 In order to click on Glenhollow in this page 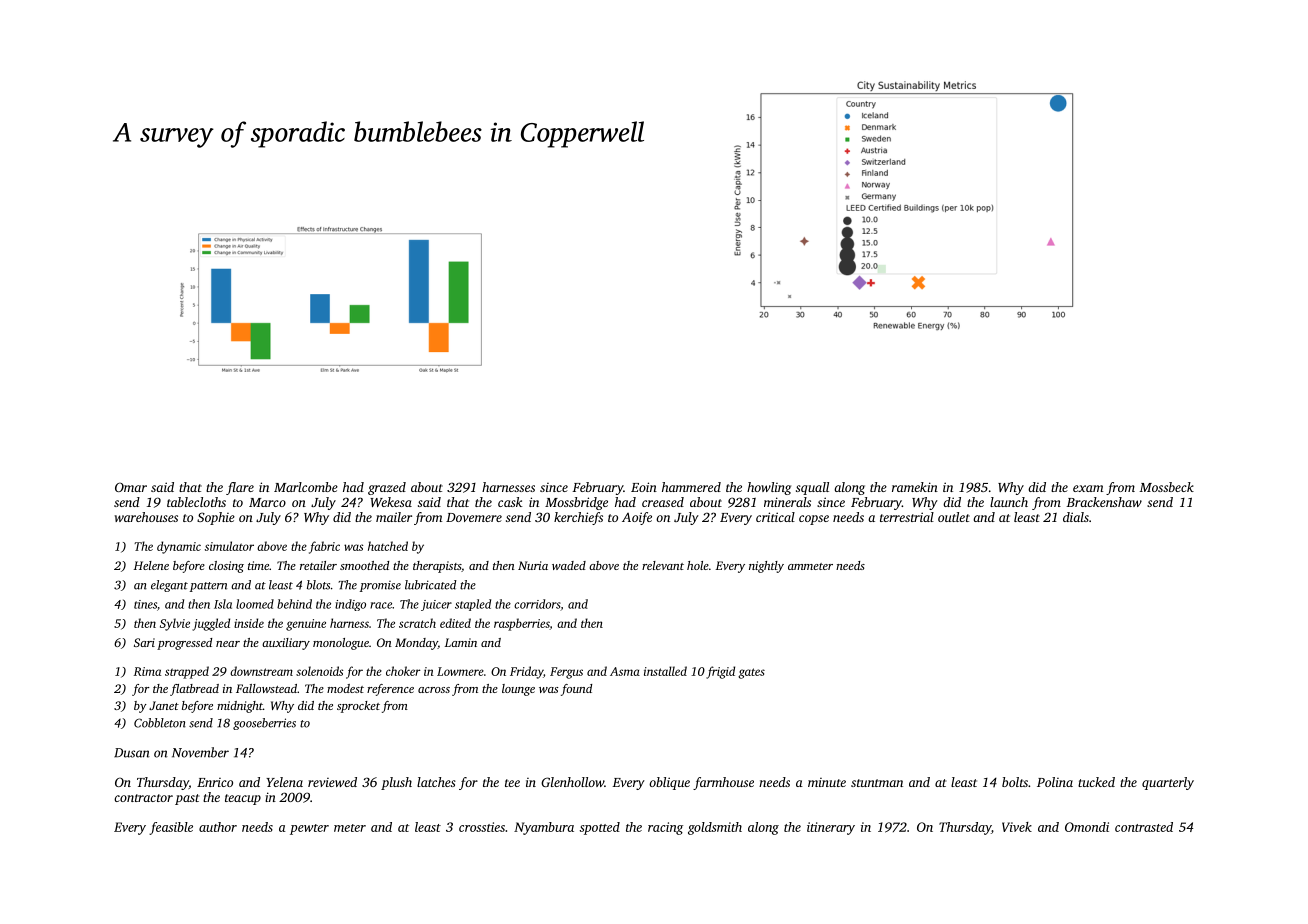, I will do `click(572, 782)`.
